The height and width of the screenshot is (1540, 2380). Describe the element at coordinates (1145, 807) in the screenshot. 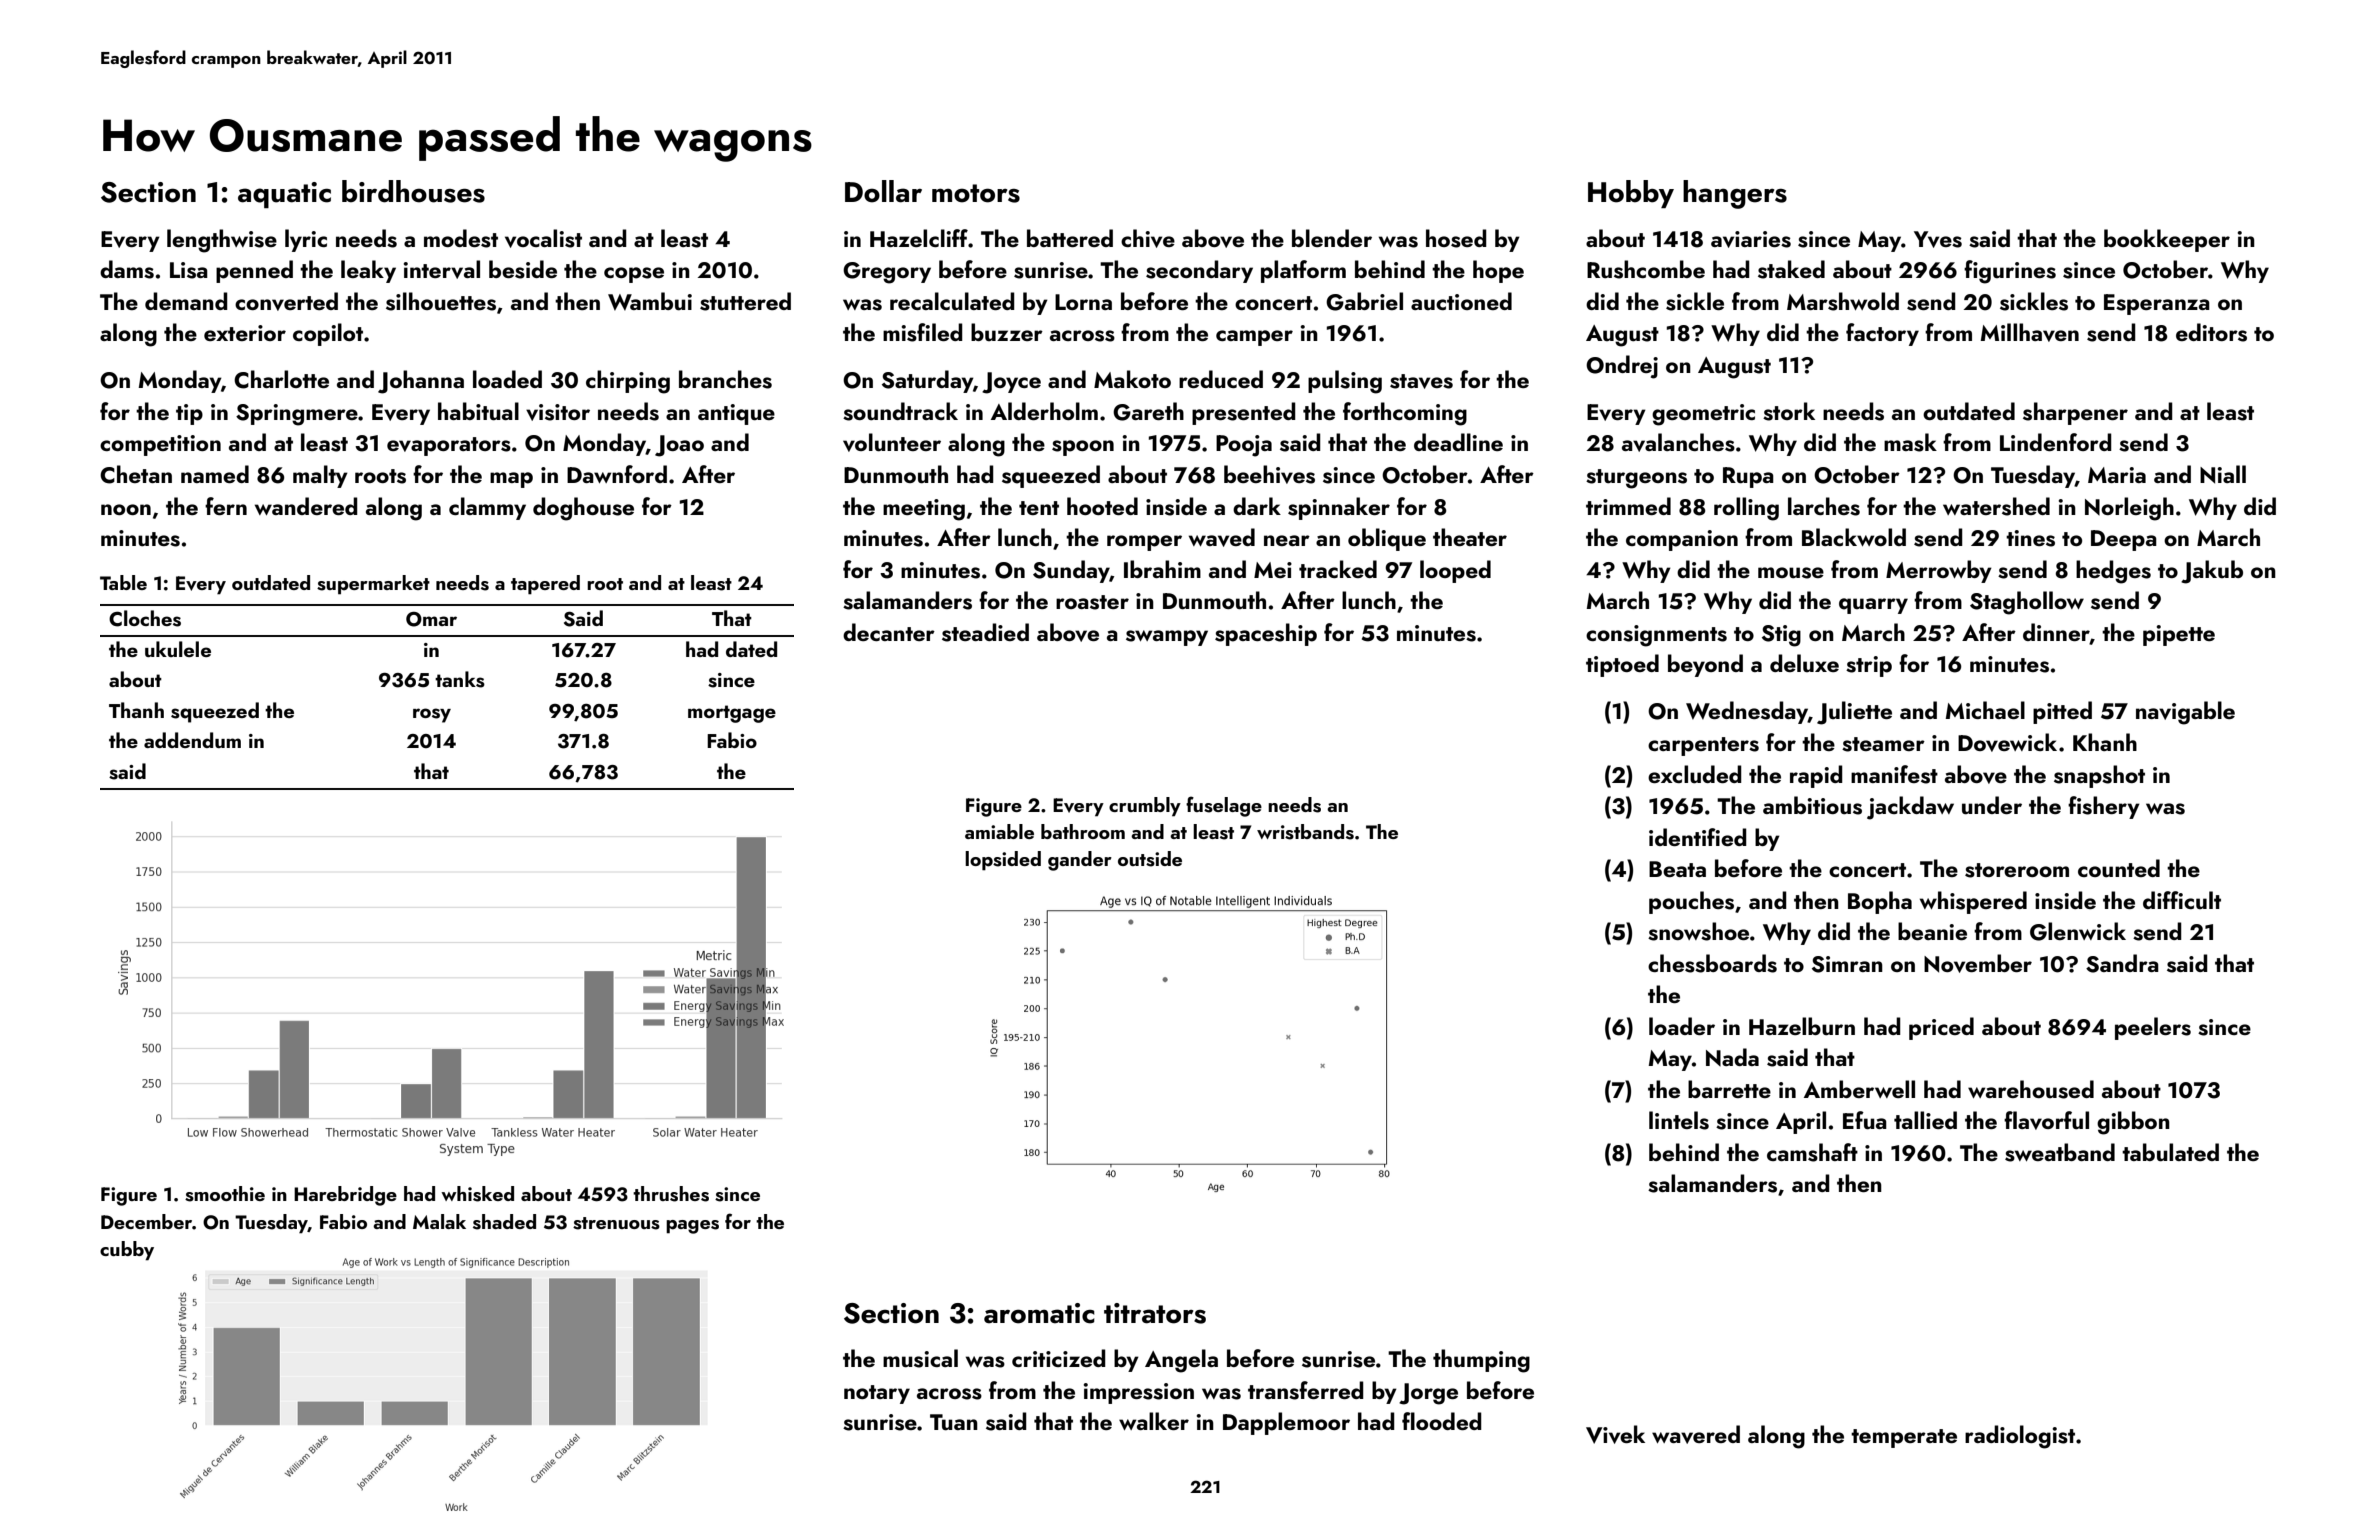

I see `crumbly` at that location.
